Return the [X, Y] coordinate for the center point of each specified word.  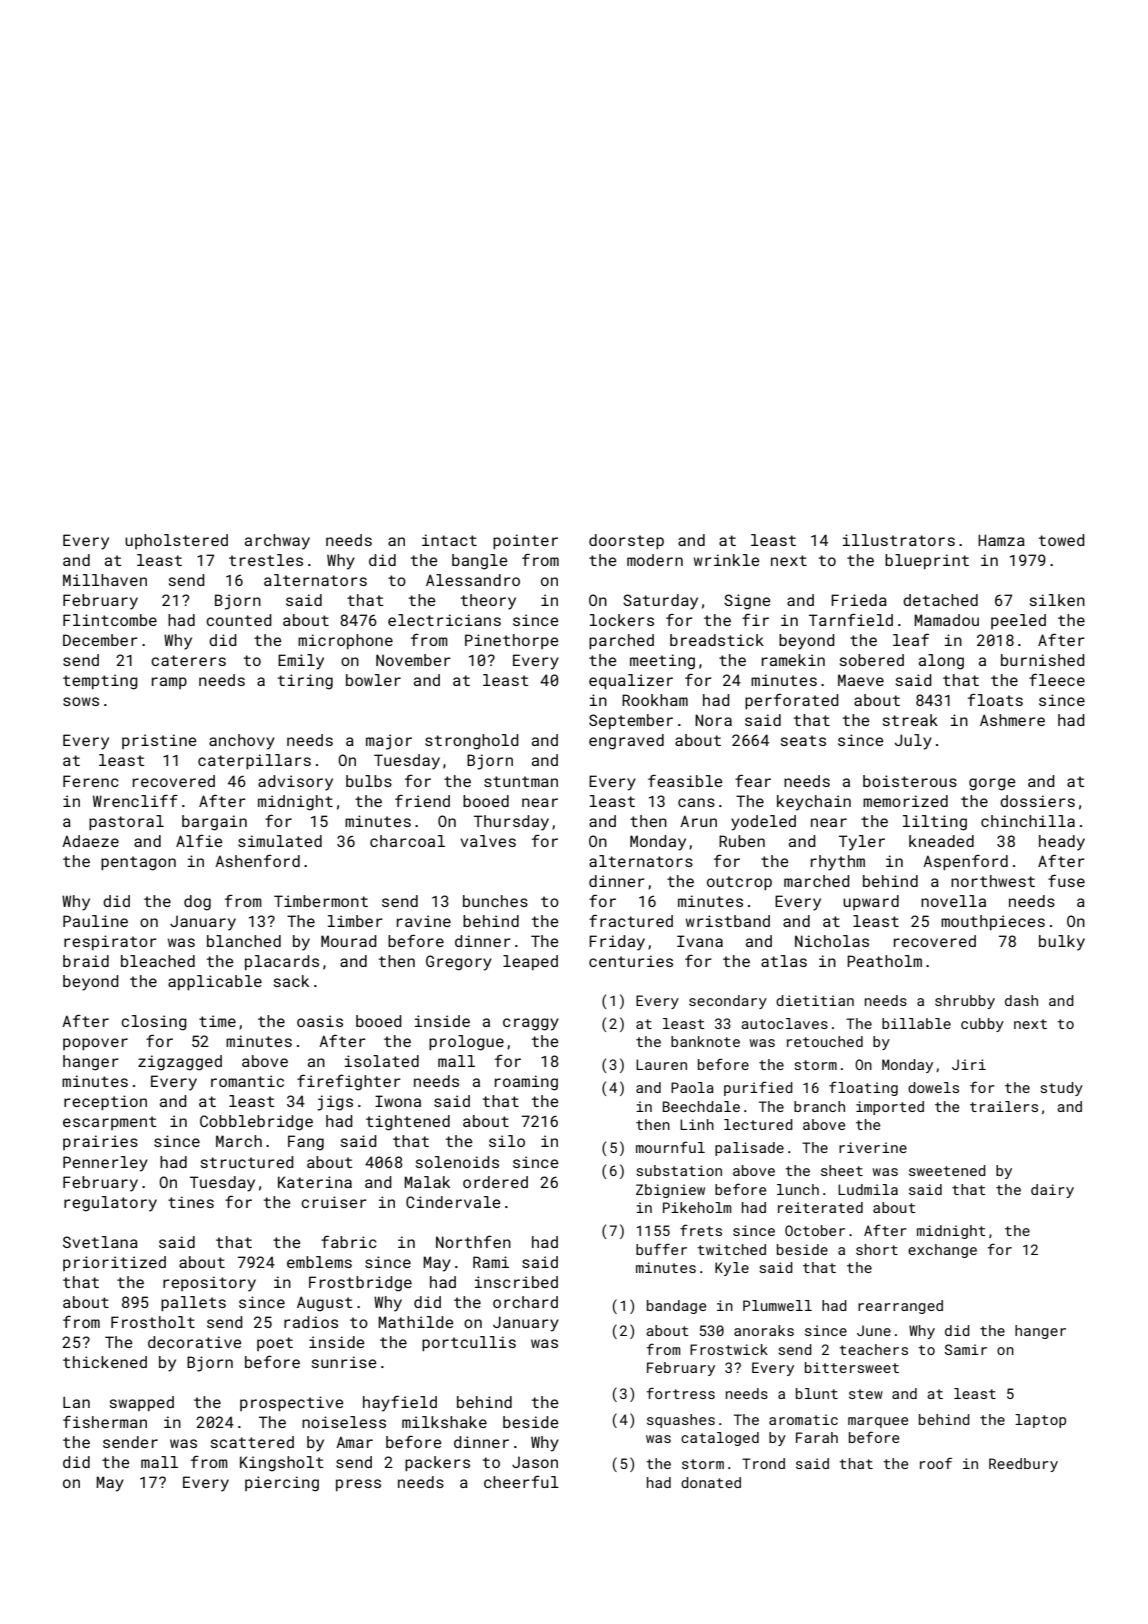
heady [1062, 843]
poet [275, 1344]
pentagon [138, 863]
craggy [531, 1024]
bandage [676, 1307]
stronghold [472, 742]
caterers [188, 660]
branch [819, 1106]
